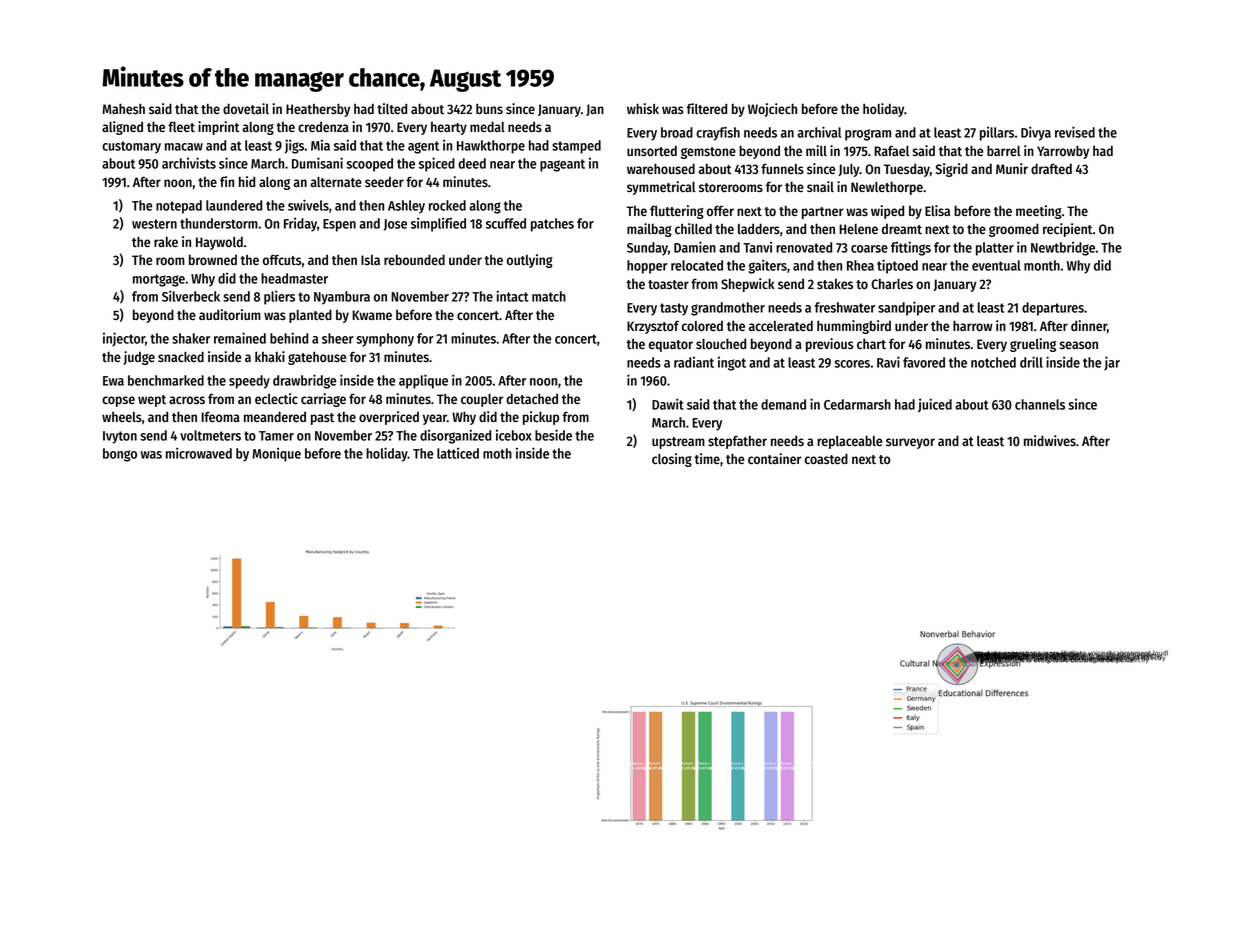 This screenshot has height=952, width=1233. What do you see at coordinates (643, 109) in the screenshot?
I see `whisk` at bounding box center [643, 109].
